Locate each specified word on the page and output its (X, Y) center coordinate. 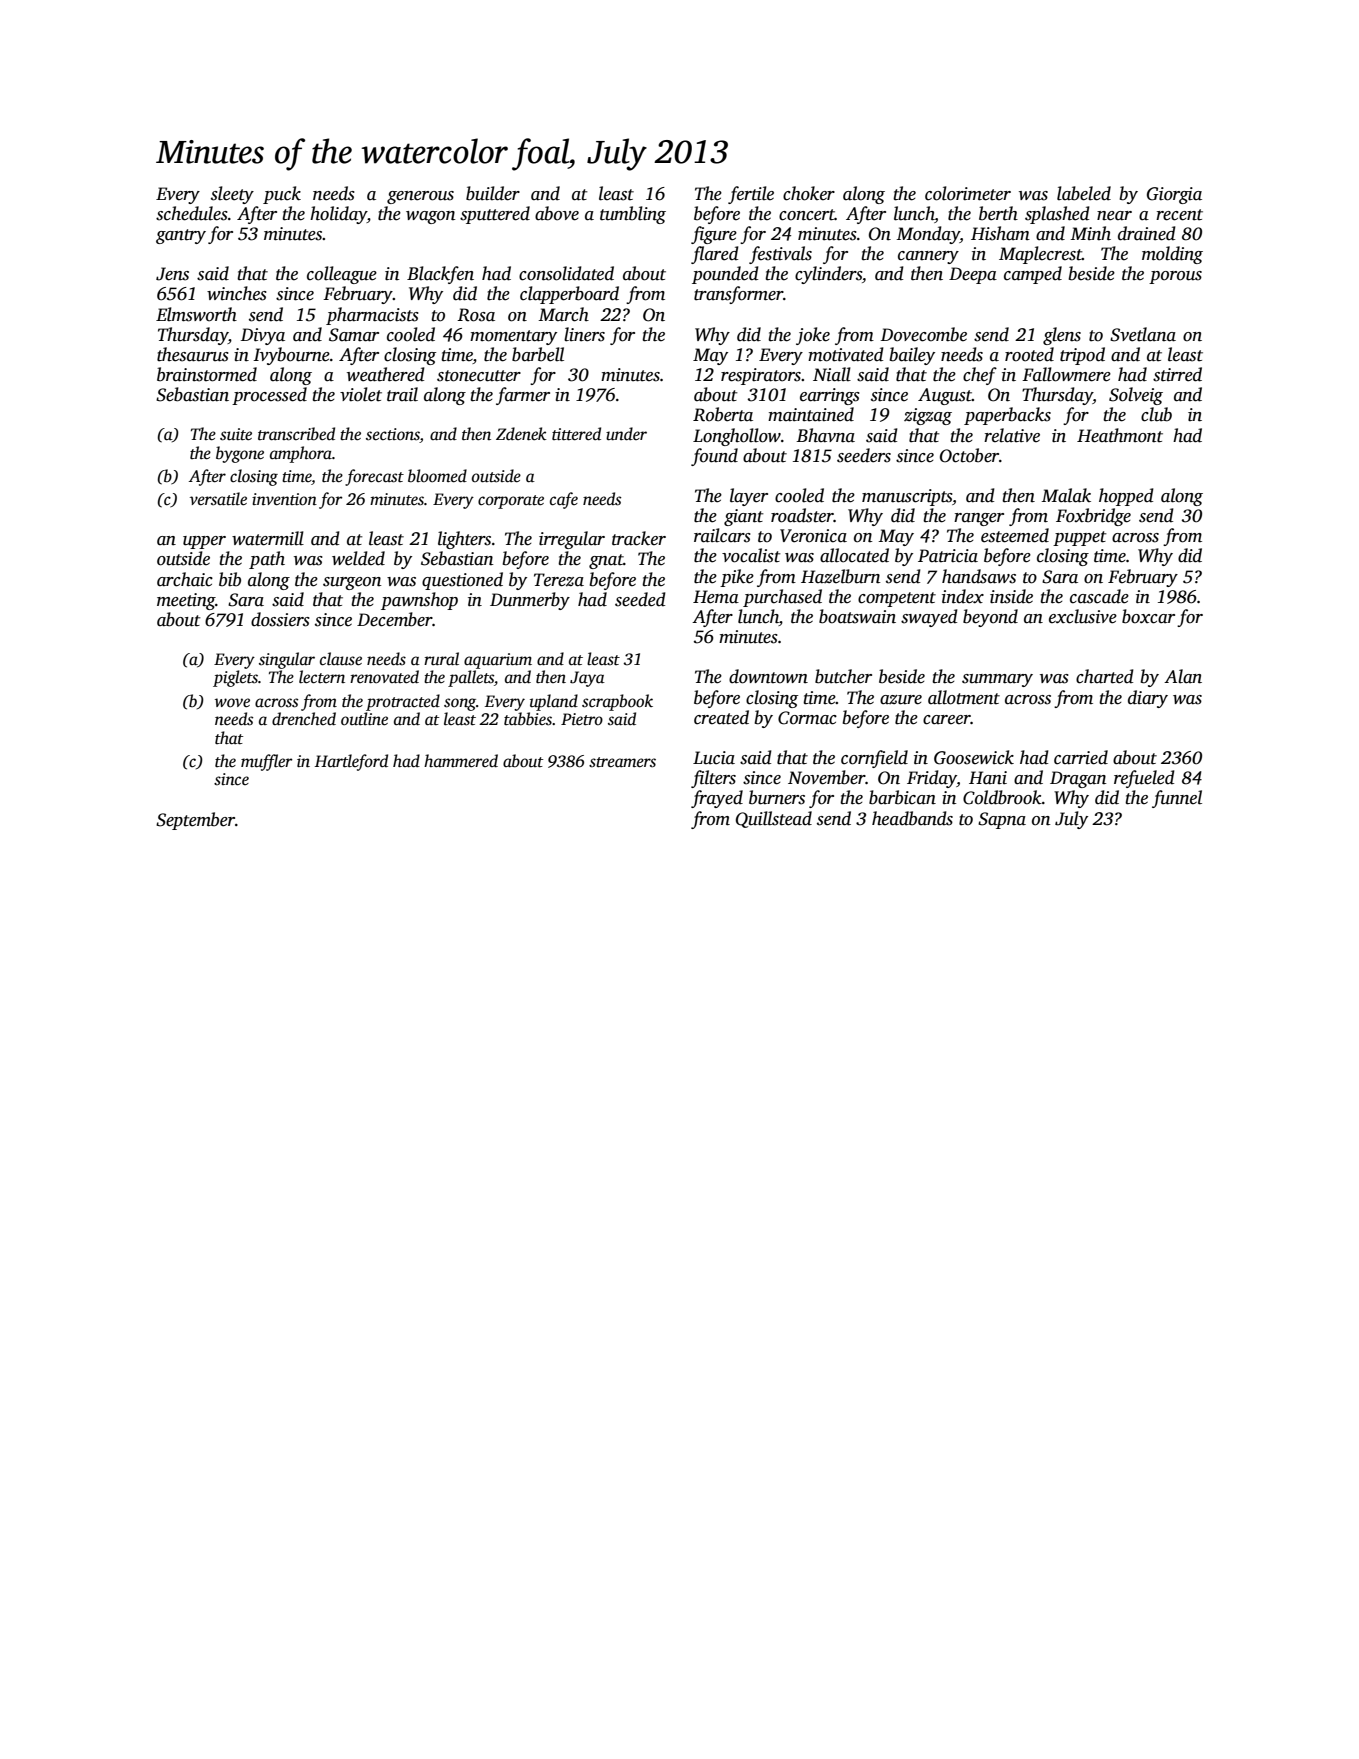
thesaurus (193, 354)
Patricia (948, 556)
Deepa (973, 275)
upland (554, 702)
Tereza (559, 580)
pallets (471, 678)
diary (1148, 699)
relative (1012, 435)
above (557, 213)
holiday (338, 215)
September (195, 821)
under (626, 434)
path (267, 560)
